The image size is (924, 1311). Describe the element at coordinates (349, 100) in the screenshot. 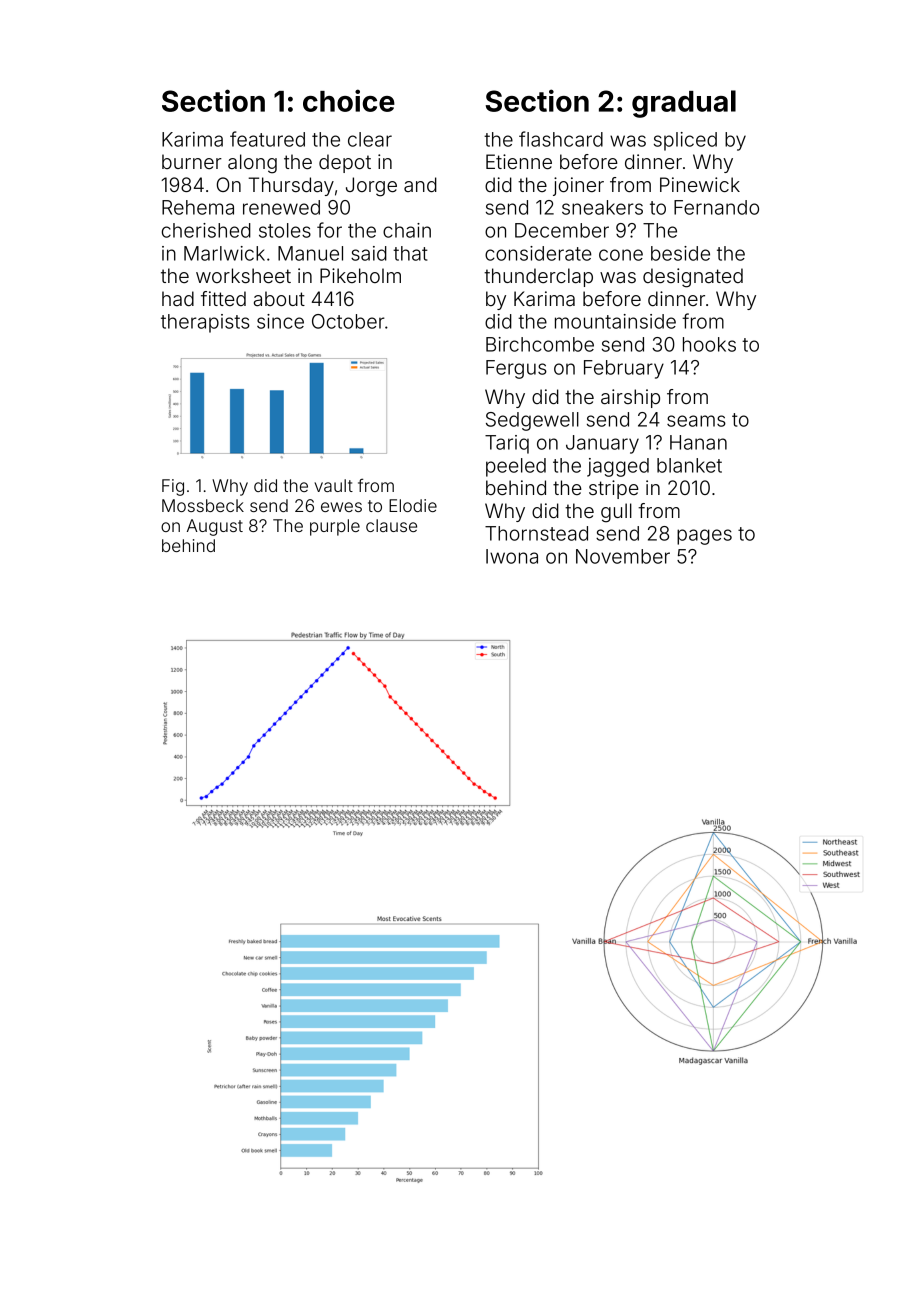

I see `choice` at that location.
